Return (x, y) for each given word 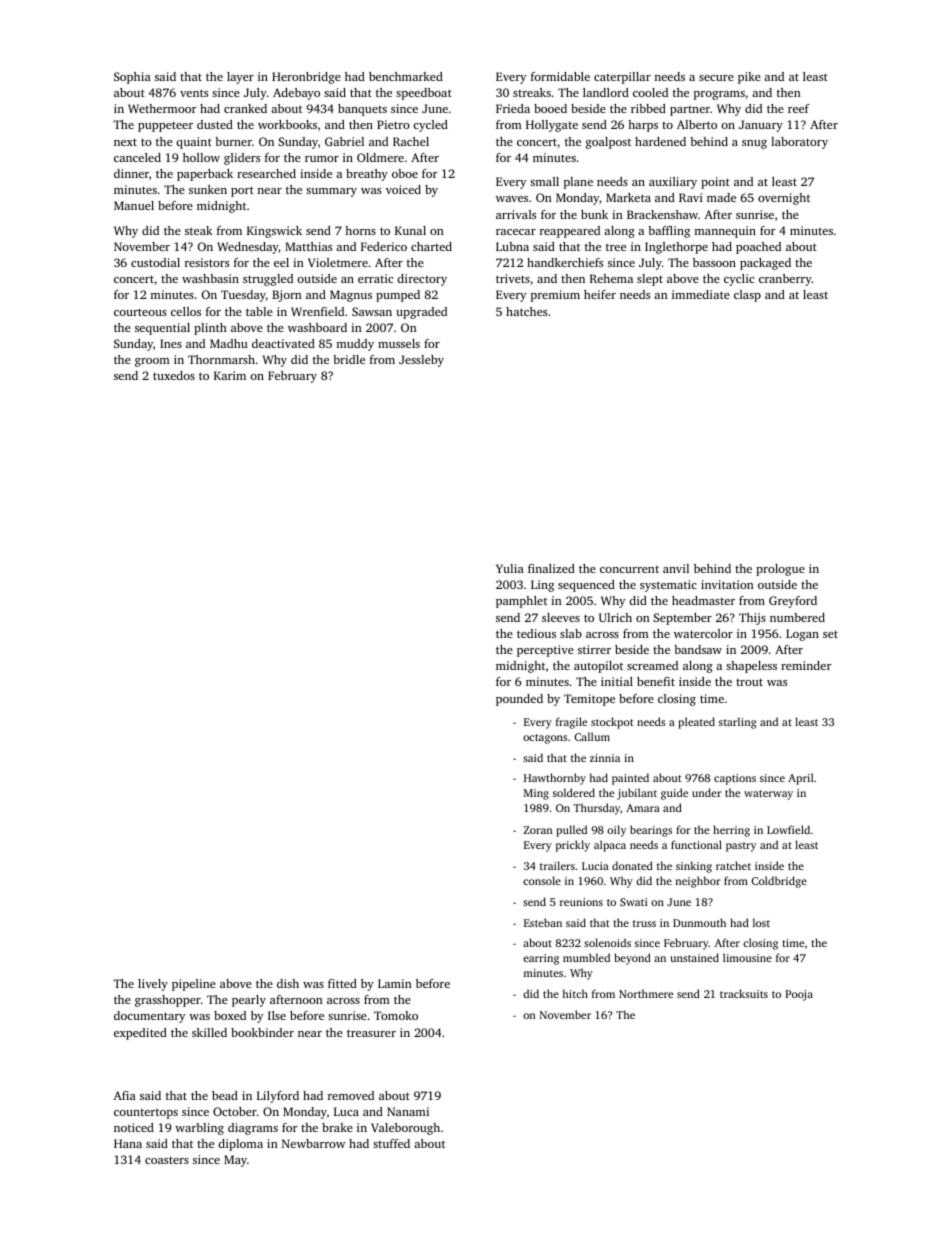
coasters (167, 1160)
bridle (349, 359)
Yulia (510, 568)
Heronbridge (306, 78)
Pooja (799, 995)
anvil (676, 568)
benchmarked (406, 76)
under (706, 792)
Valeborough (405, 1129)
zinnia (605, 758)
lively (153, 985)
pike (749, 78)
